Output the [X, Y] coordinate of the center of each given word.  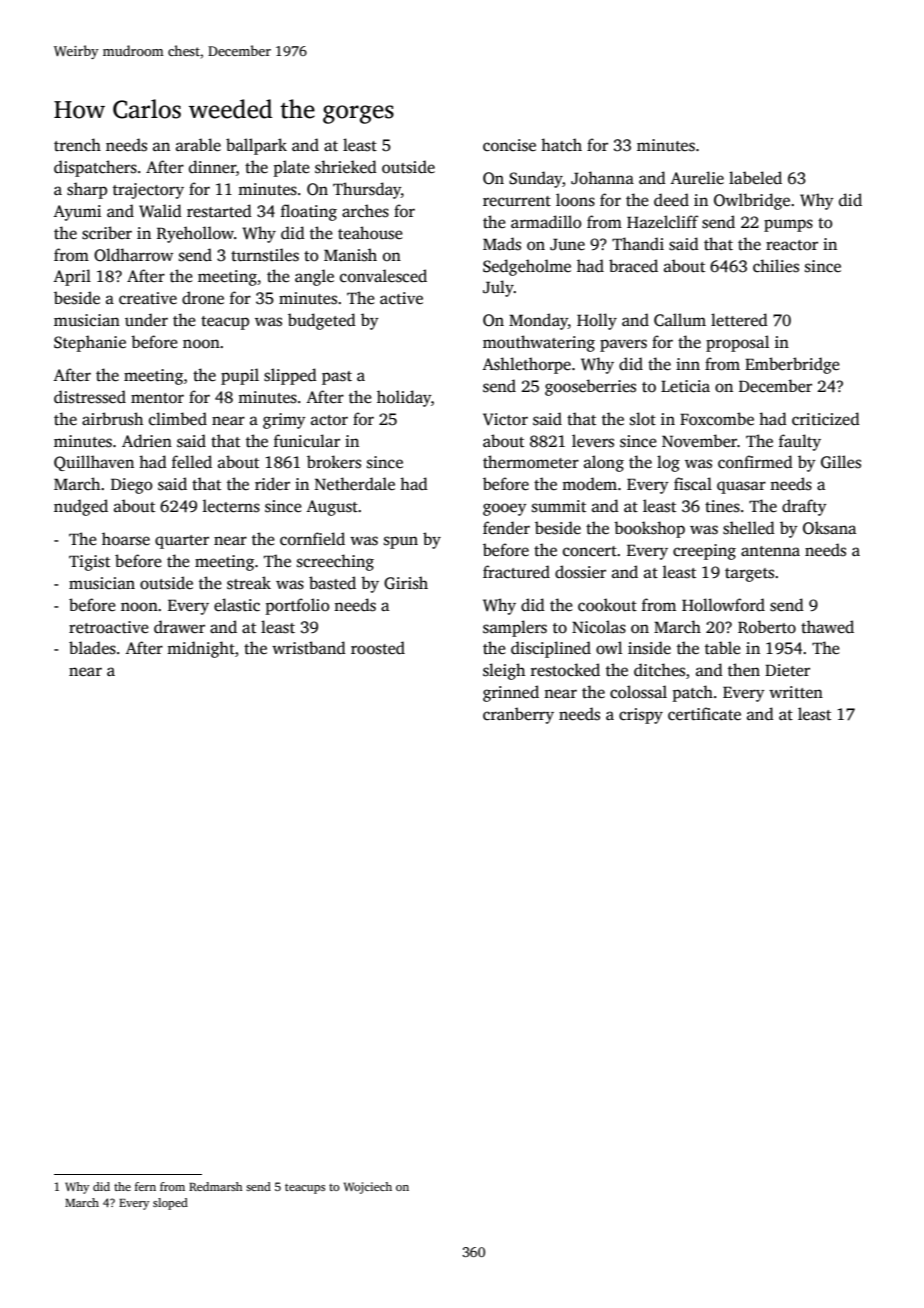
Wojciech [368, 1188]
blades [92, 648]
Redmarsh [215, 1186]
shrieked [346, 167]
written [796, 692]
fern [145, 1186]
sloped [170, 1204]
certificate [704, 714]
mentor [157, 398]
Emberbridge [792, 365]
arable [198, 145]
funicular [307, 441]
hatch [561, 145]
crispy [641, 716]
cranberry [518, 715]
